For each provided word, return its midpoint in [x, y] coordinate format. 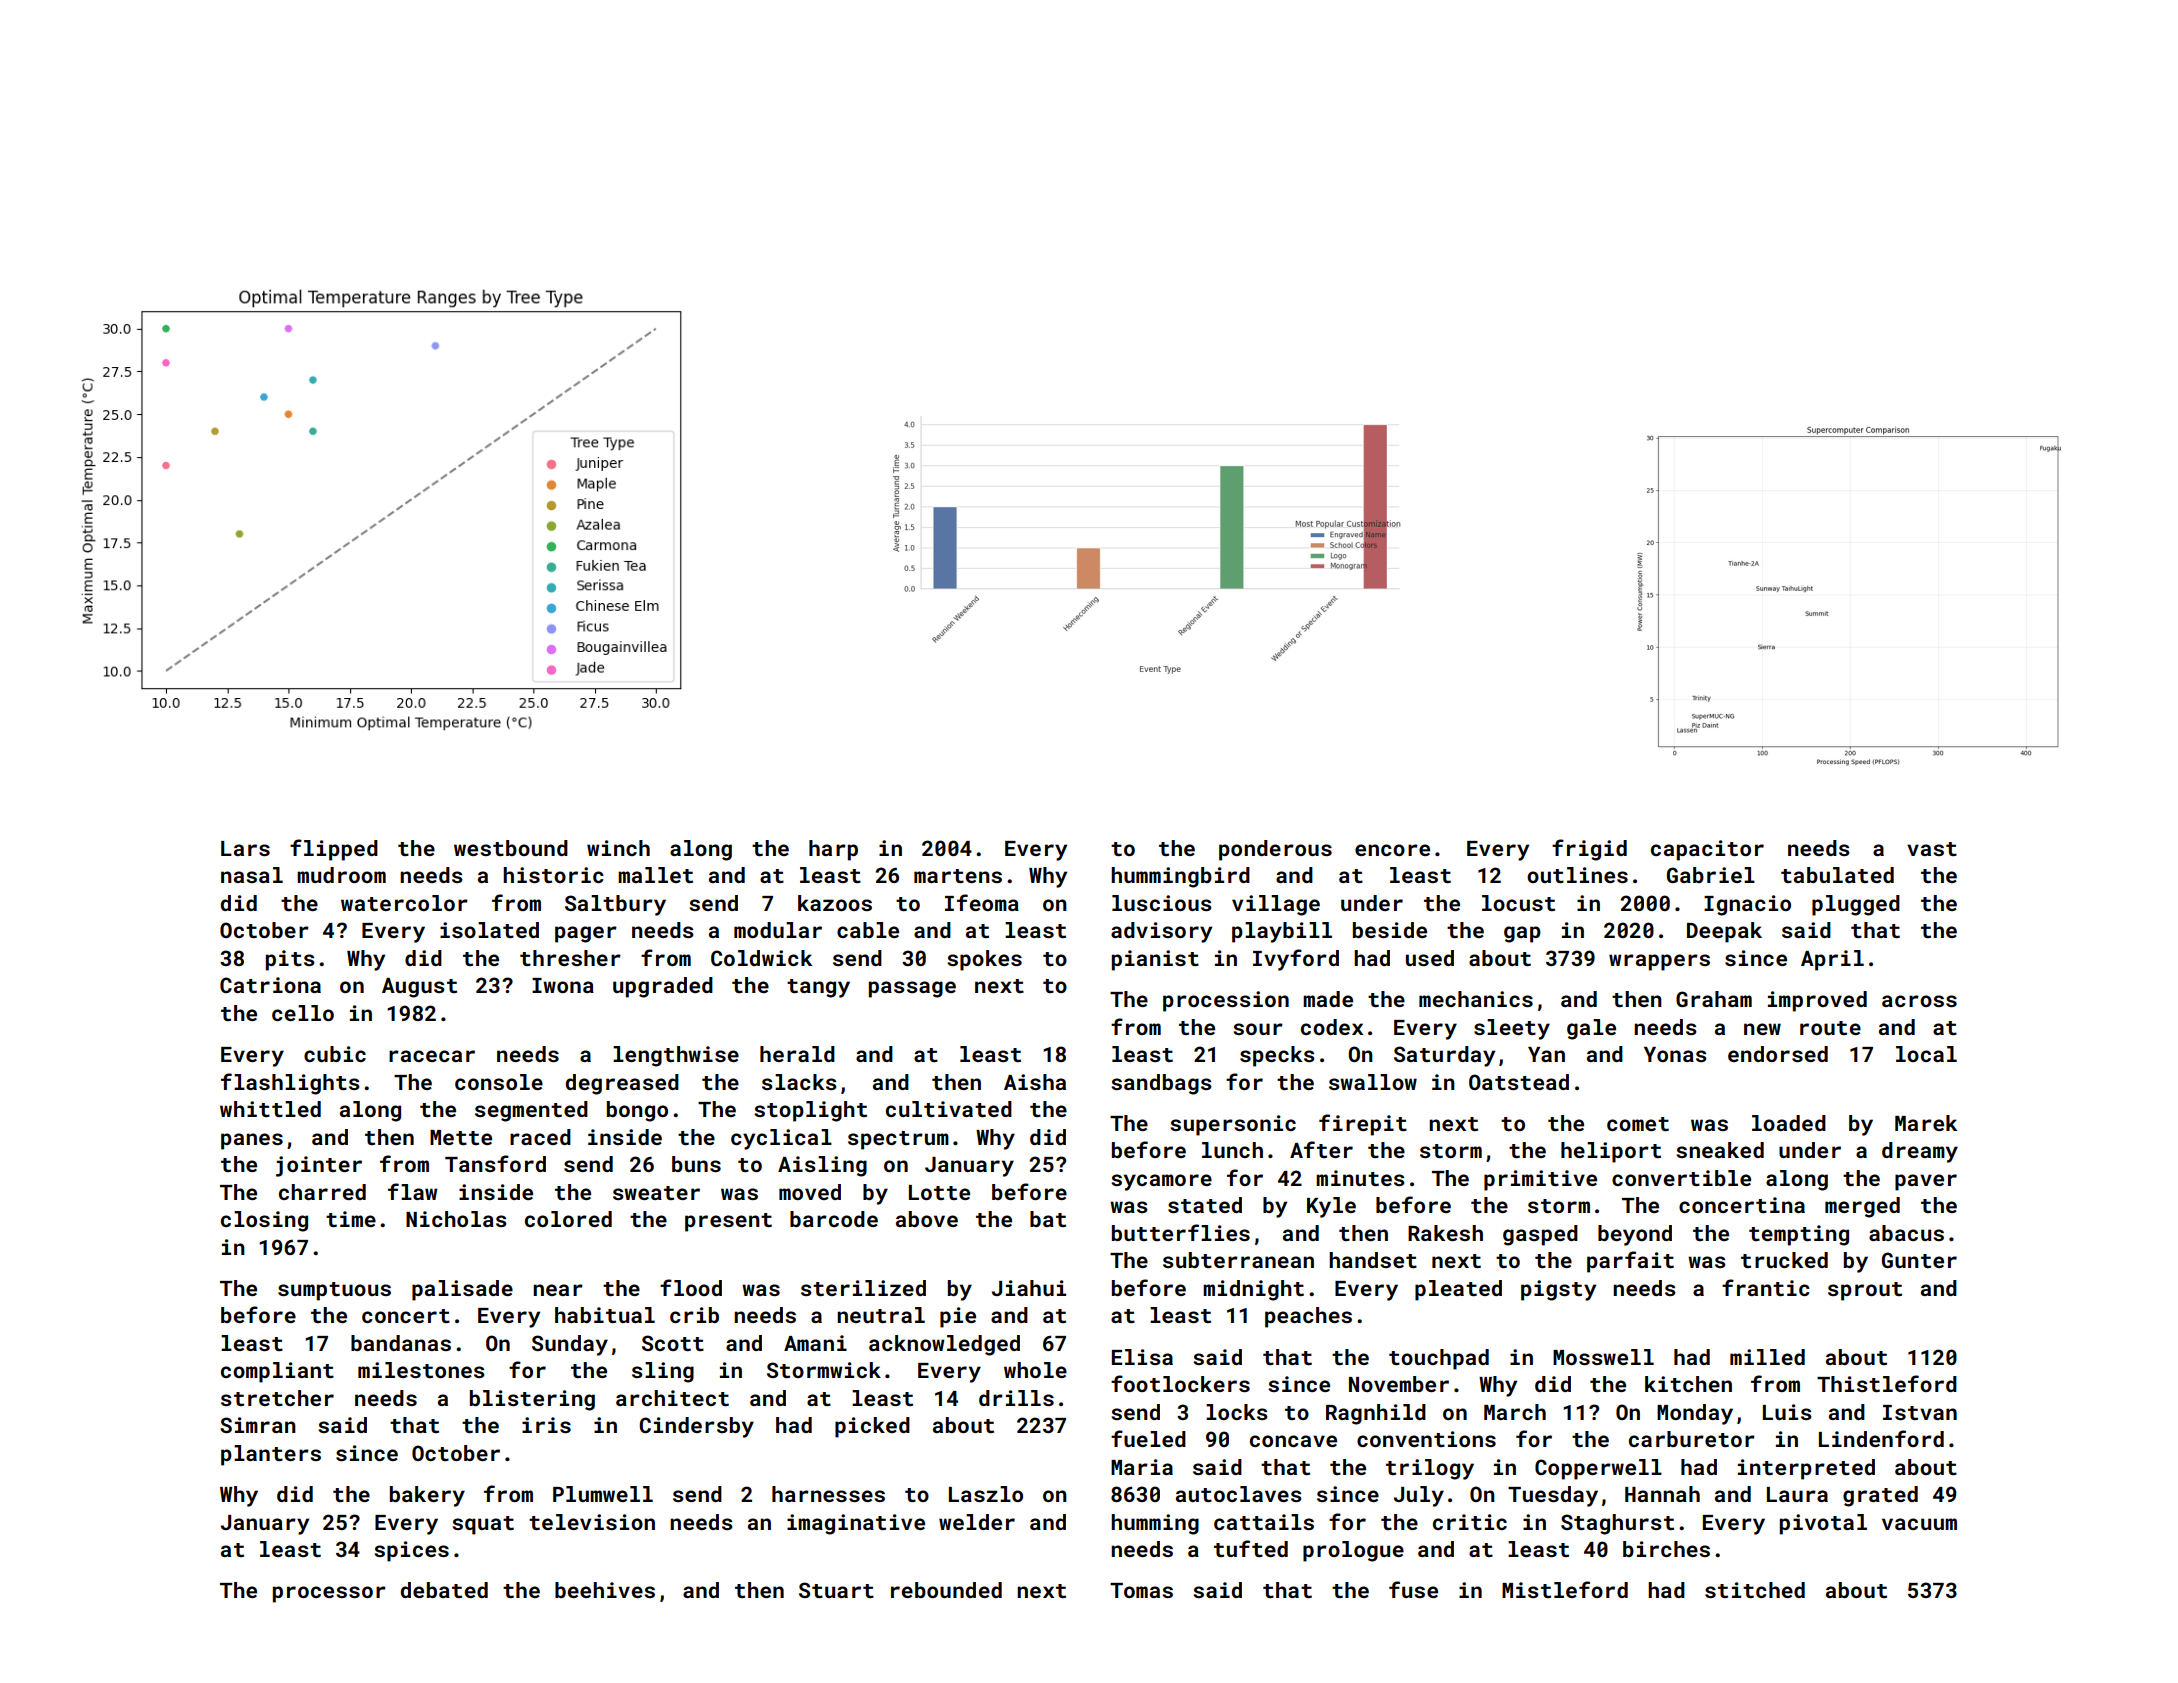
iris [546, 1425]
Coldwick [761, 958]
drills [1016, 1398]
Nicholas [456, 1219]
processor [329, 1594]
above [927, 1219]
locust [1518, 903]
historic [553, 875]
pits [290, 960]
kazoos [835, 903]
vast [1932, 849]
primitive [1540, 1180]
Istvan [1920, 1412]
